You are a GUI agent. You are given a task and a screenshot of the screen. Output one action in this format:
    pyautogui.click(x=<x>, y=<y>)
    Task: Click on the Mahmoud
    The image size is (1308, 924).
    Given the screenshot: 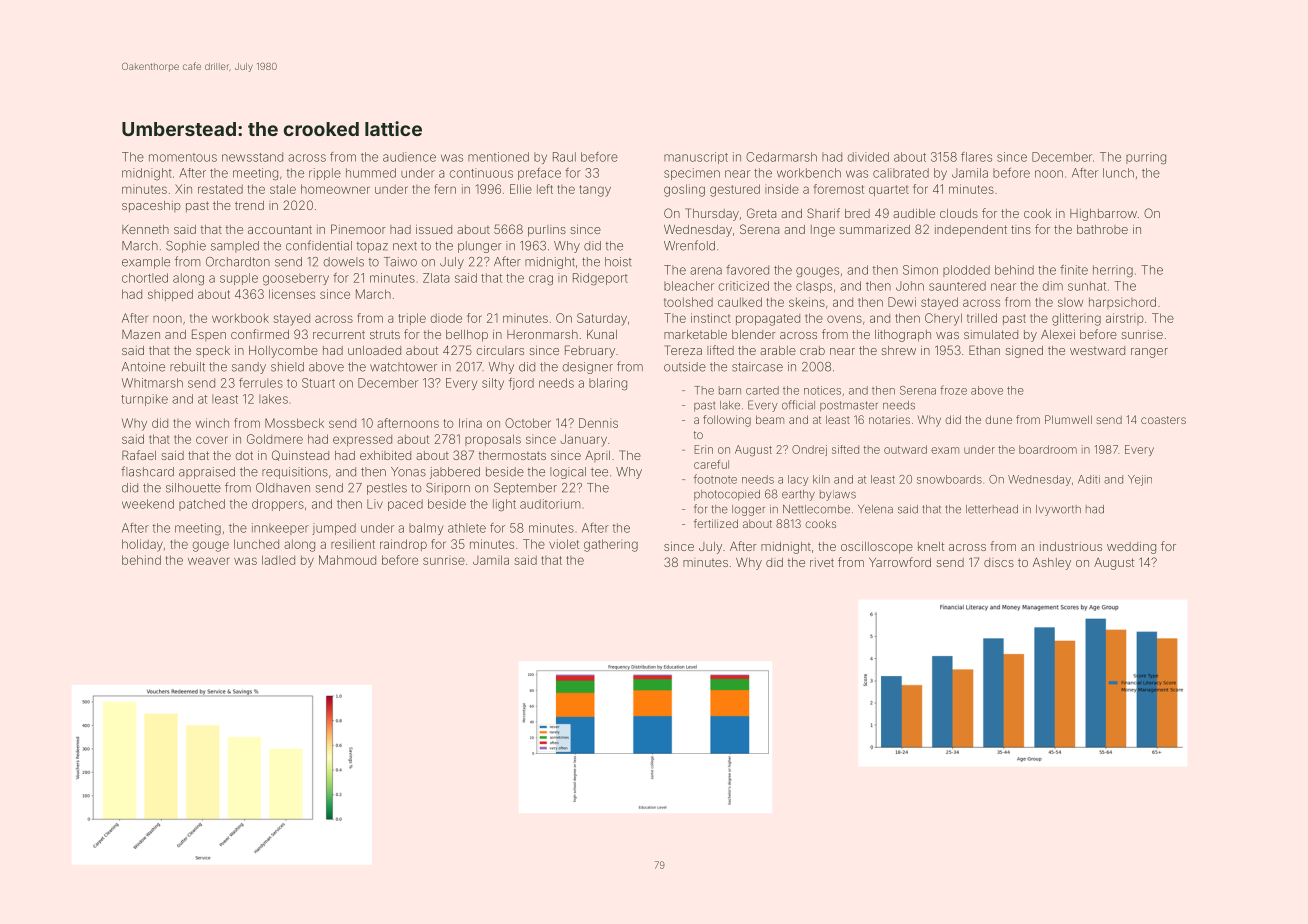 What is the action you would take?
    pyautogui.click(x=347, y=560)
